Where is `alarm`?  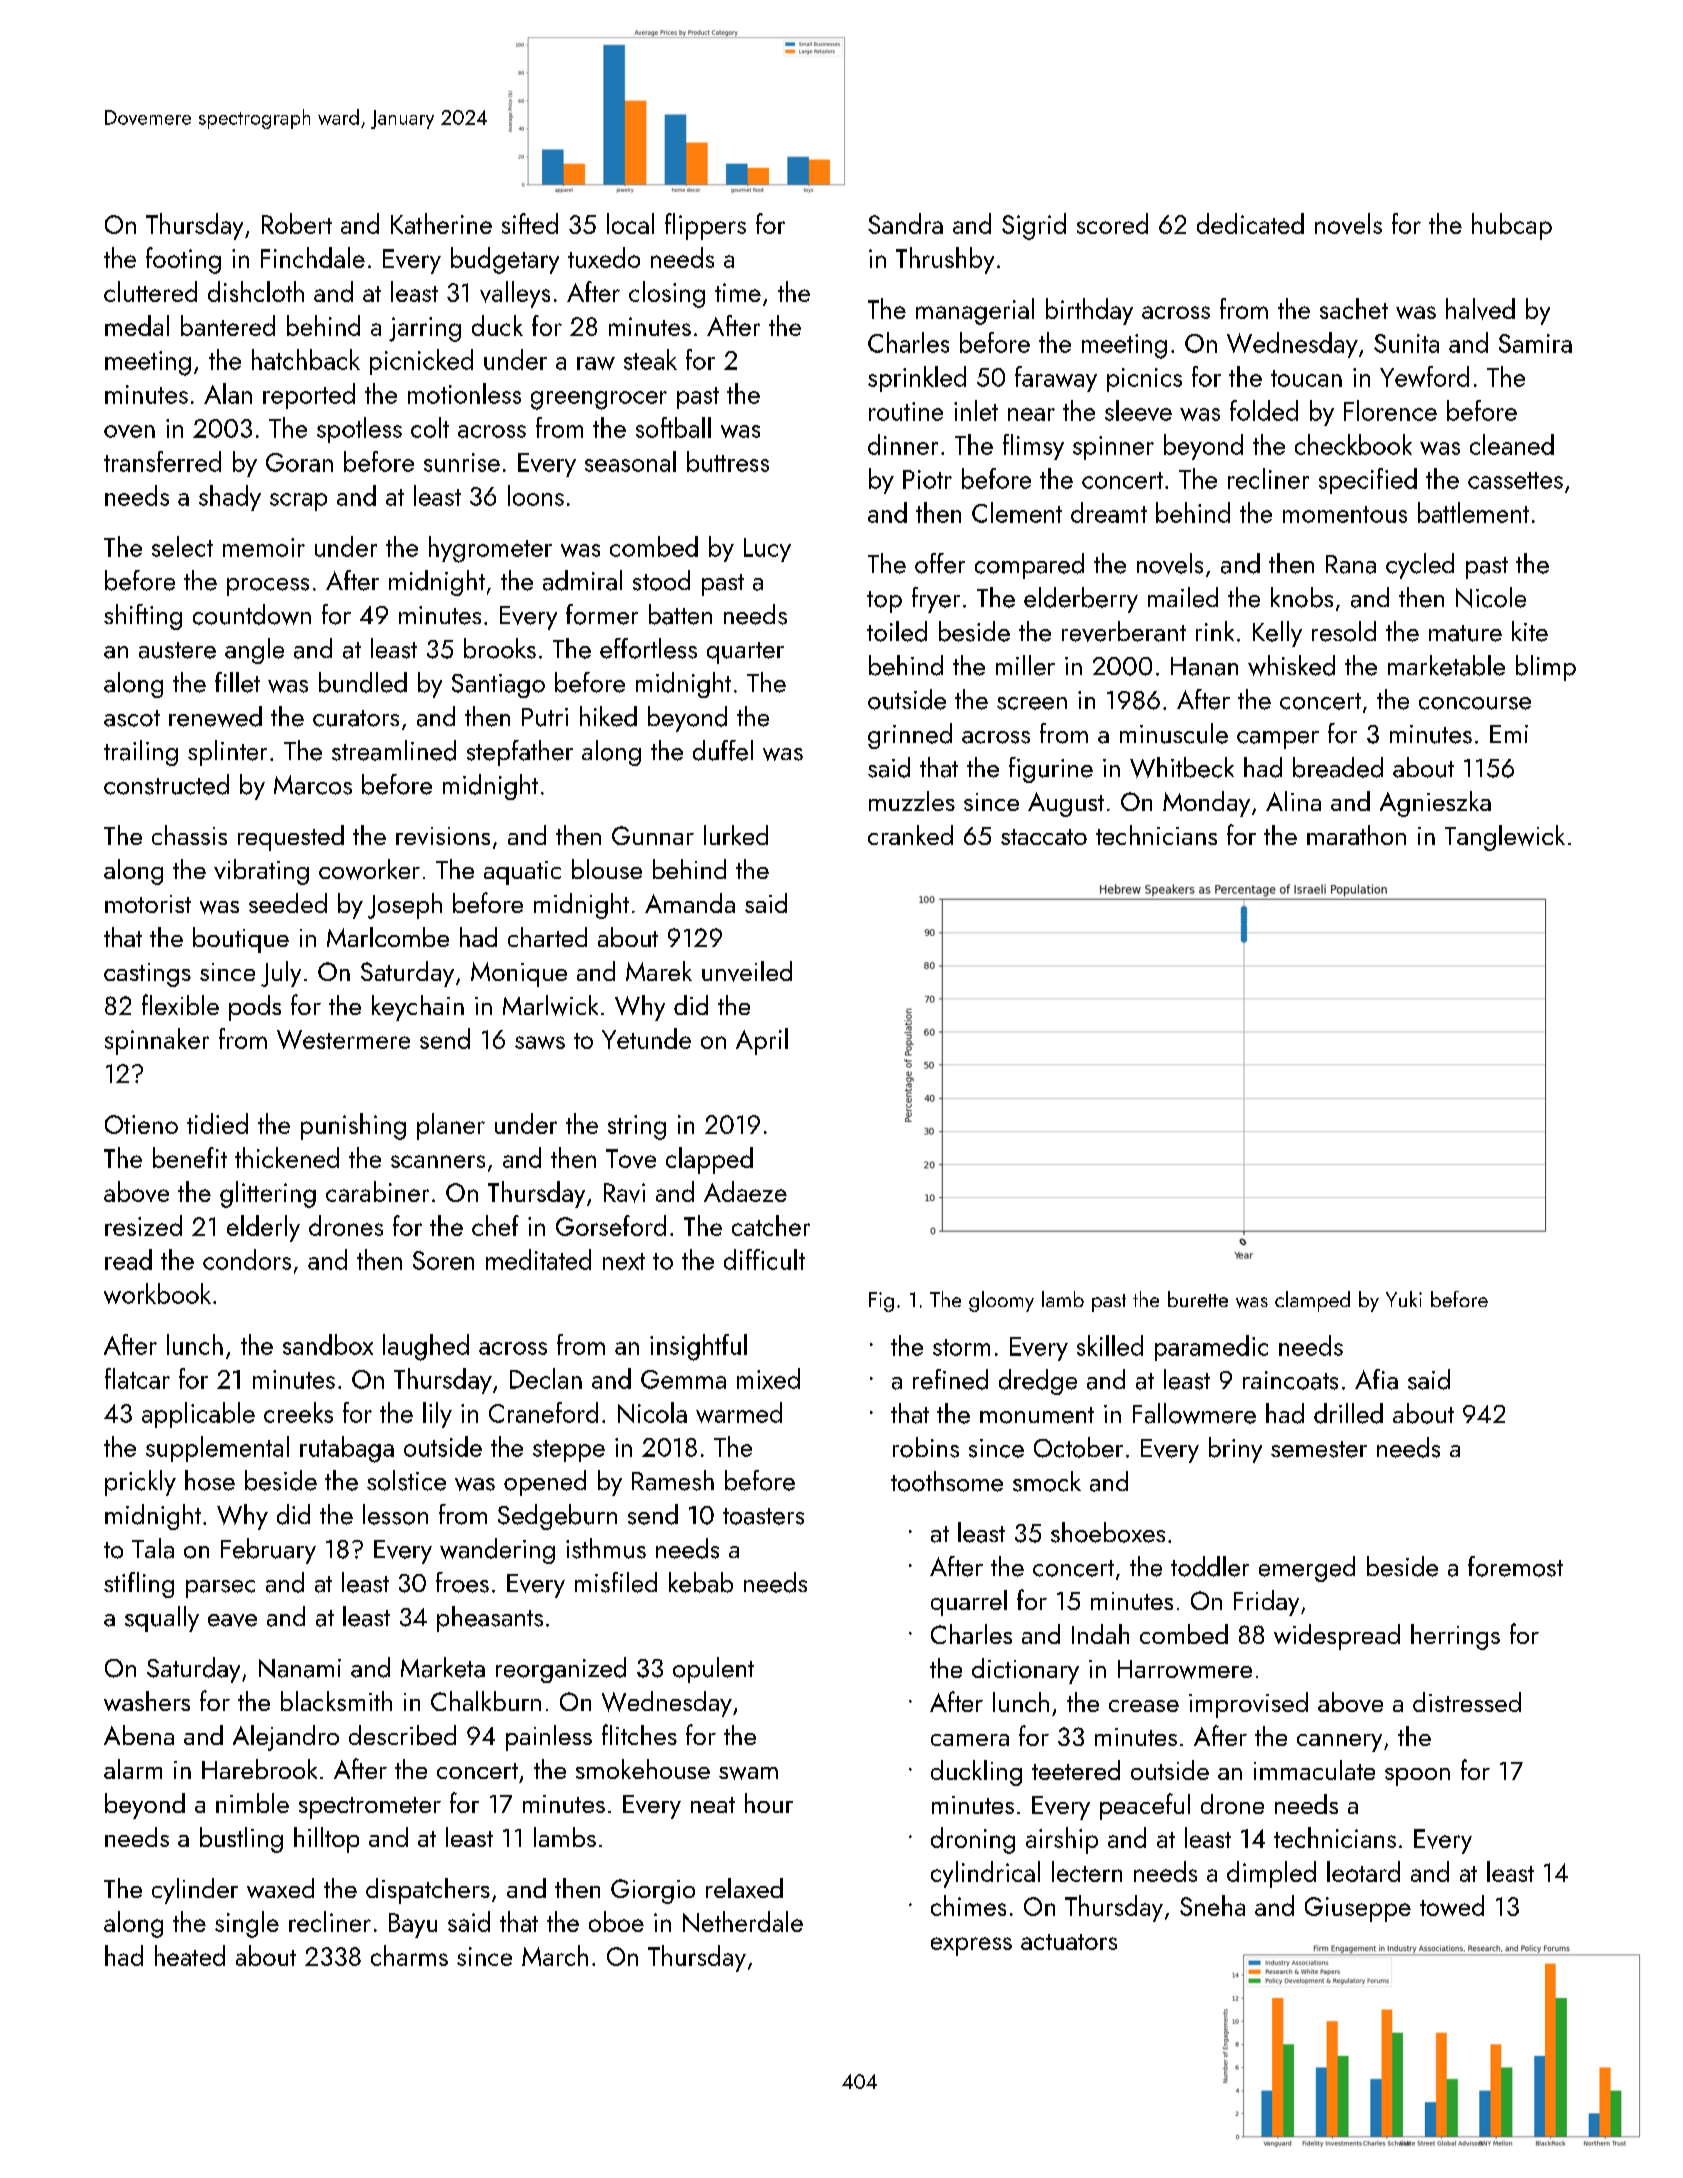 alarm is located at coordinates (133, 1769).
